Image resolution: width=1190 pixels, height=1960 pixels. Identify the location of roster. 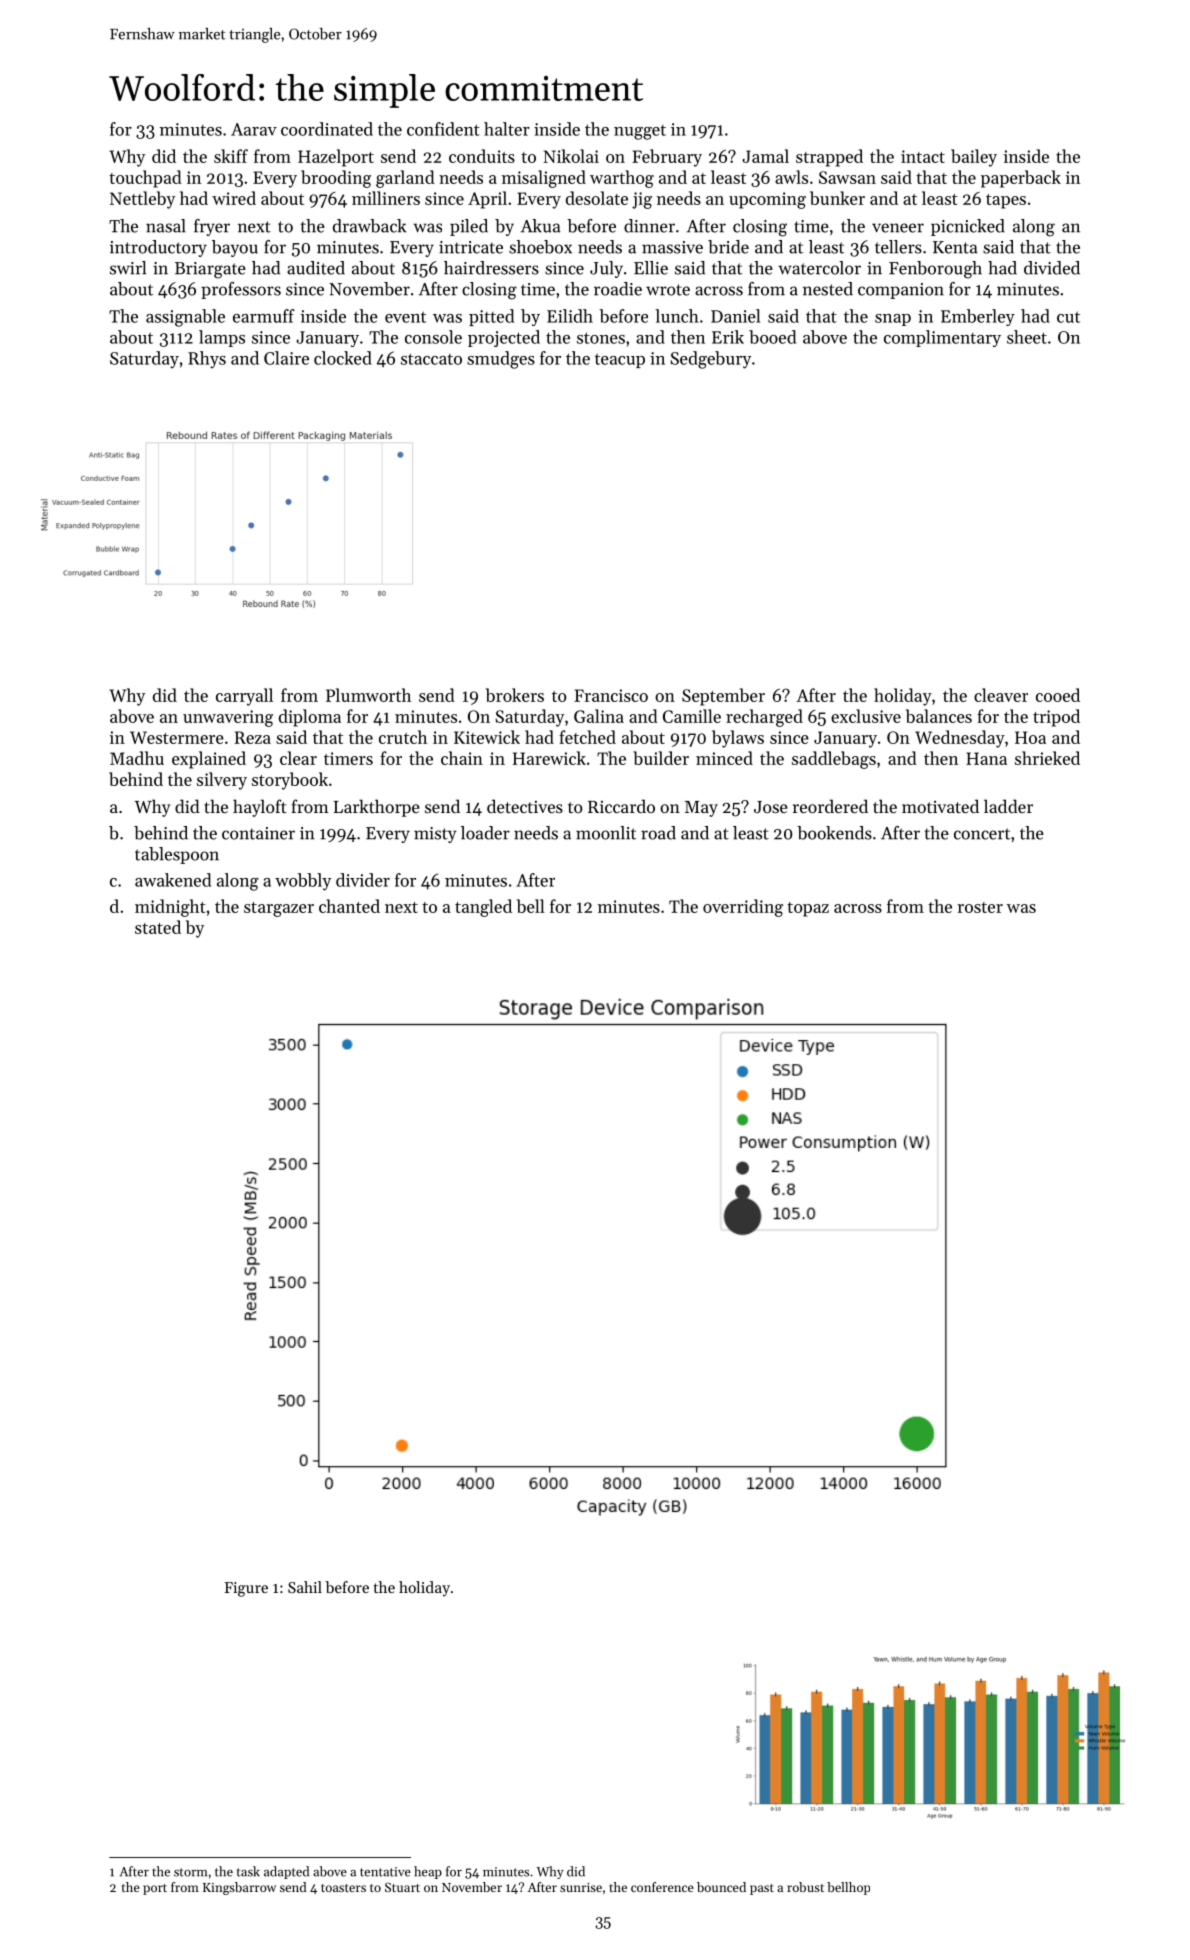
(980, 907).
